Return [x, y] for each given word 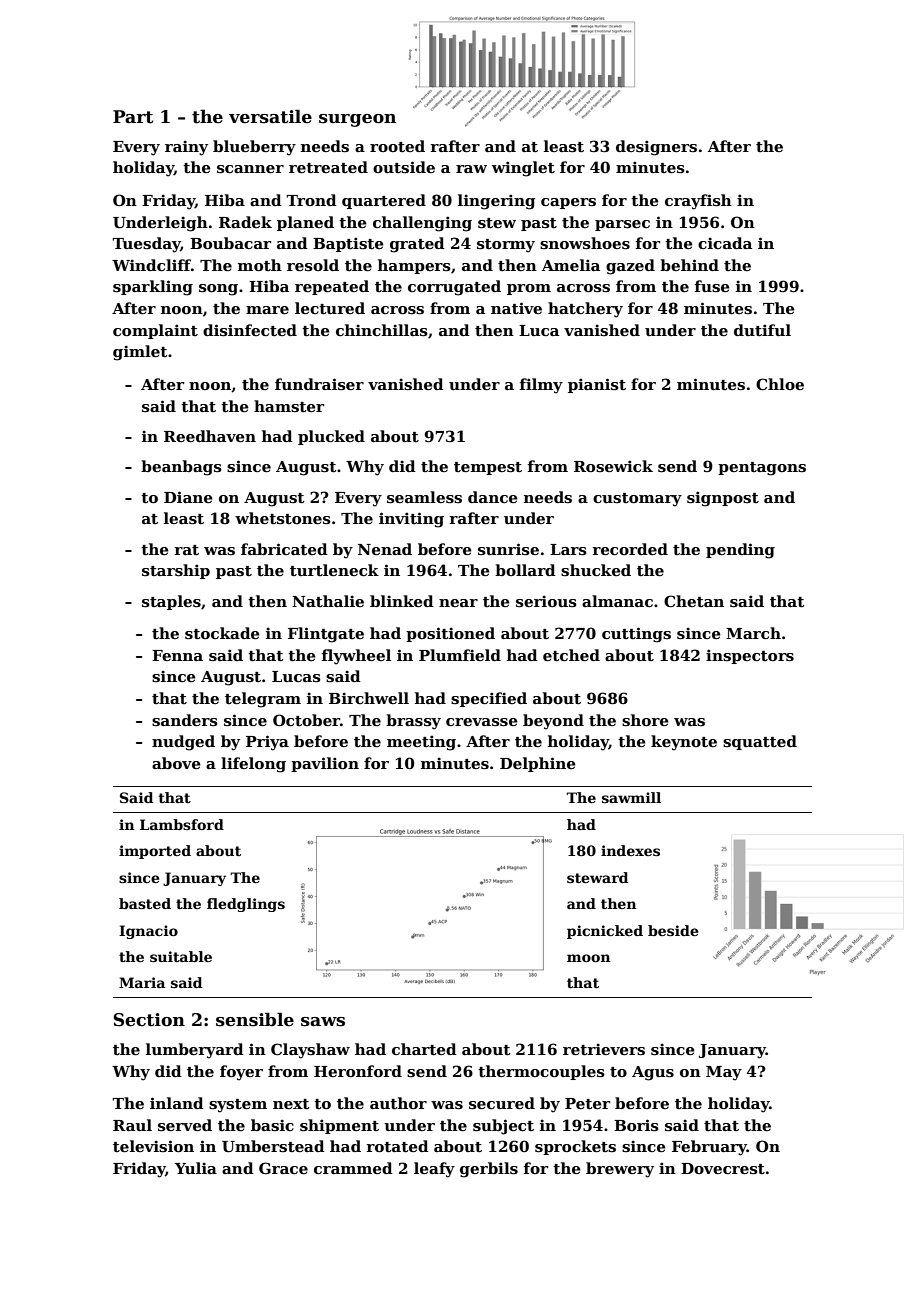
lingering [497, 202]
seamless [424, 497]
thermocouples [541, 1072]
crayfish [698, 202]
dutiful [762, 330]
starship [176, 571]
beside [673, 930]
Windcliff [151, 265]
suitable [181, 956]
